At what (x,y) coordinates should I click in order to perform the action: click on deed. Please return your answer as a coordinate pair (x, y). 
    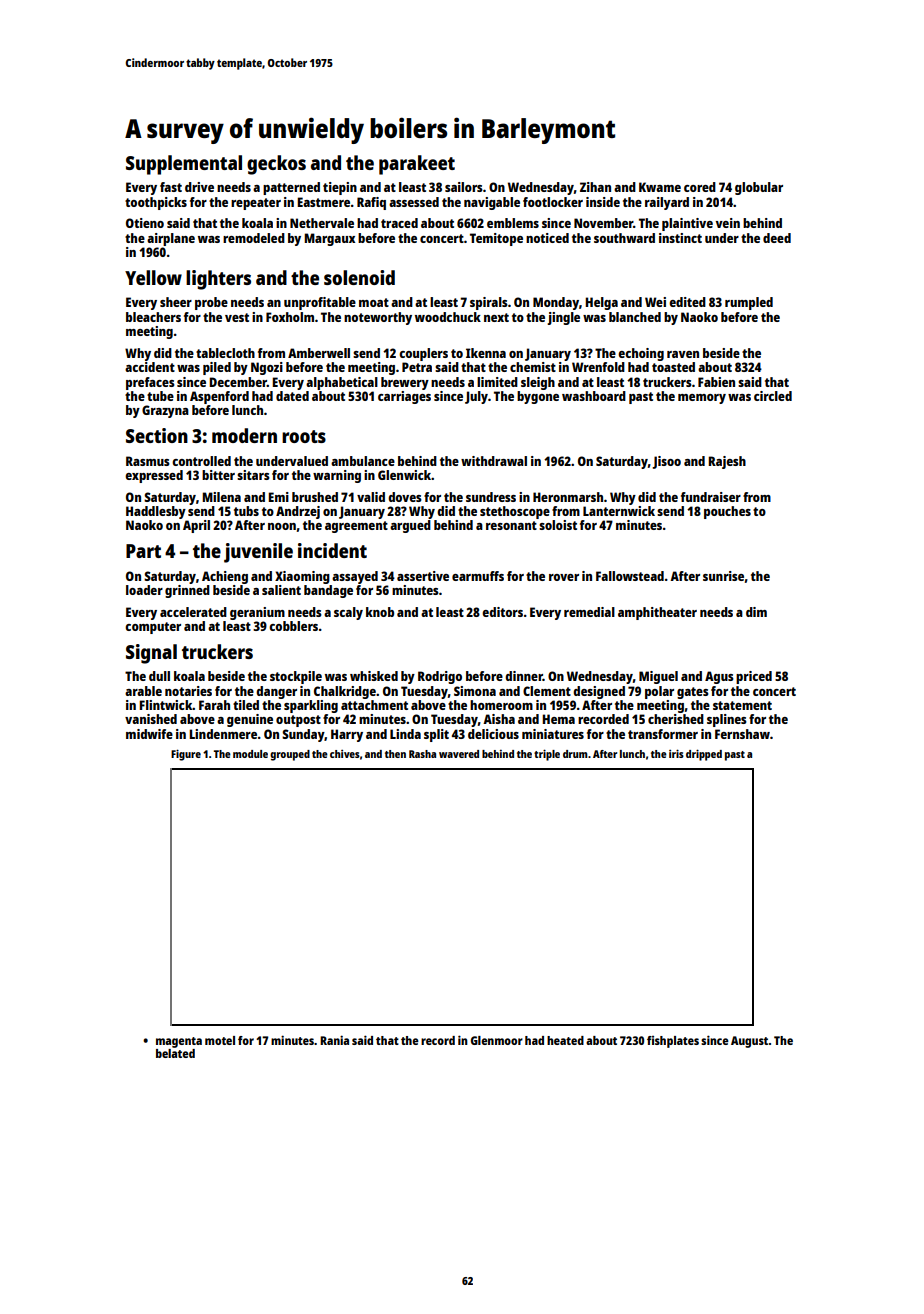
    Looking at the image, I should click on (777, 238).
